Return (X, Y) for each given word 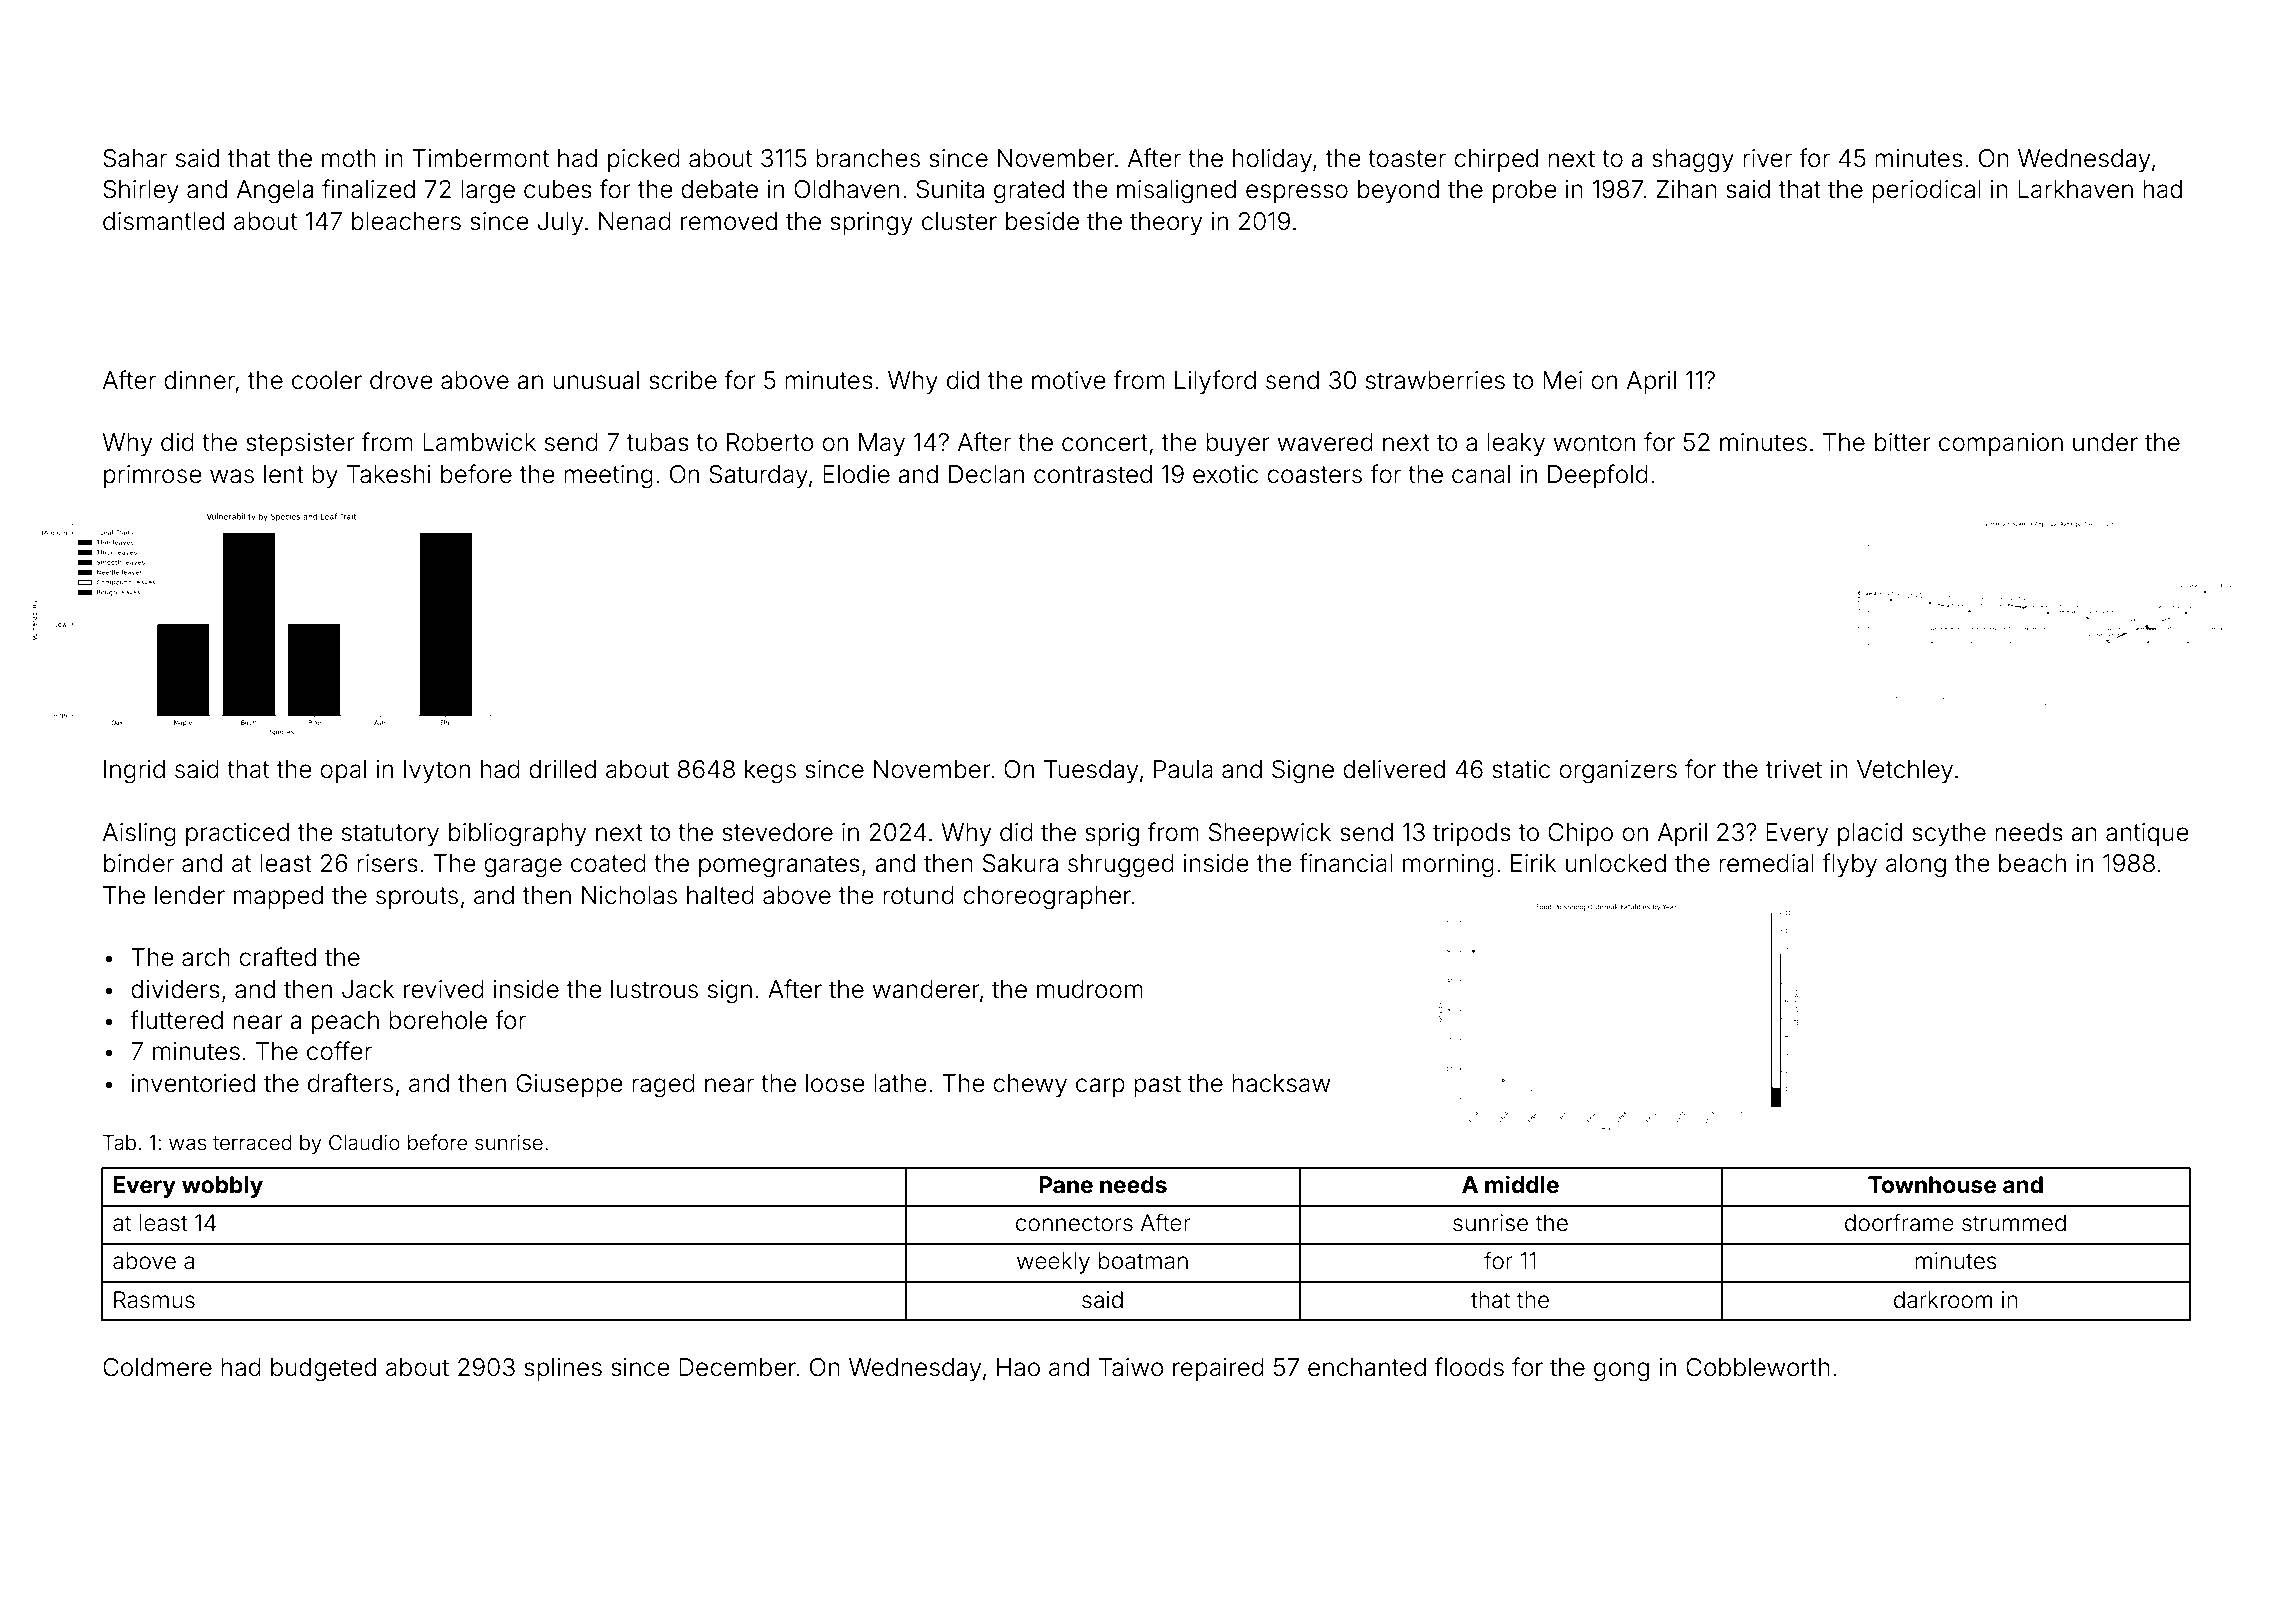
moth (349, 158)
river (1767, 158)
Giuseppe (569, 1085)
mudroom (1090, 989)
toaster (1407, 159)
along (1916, 866)
